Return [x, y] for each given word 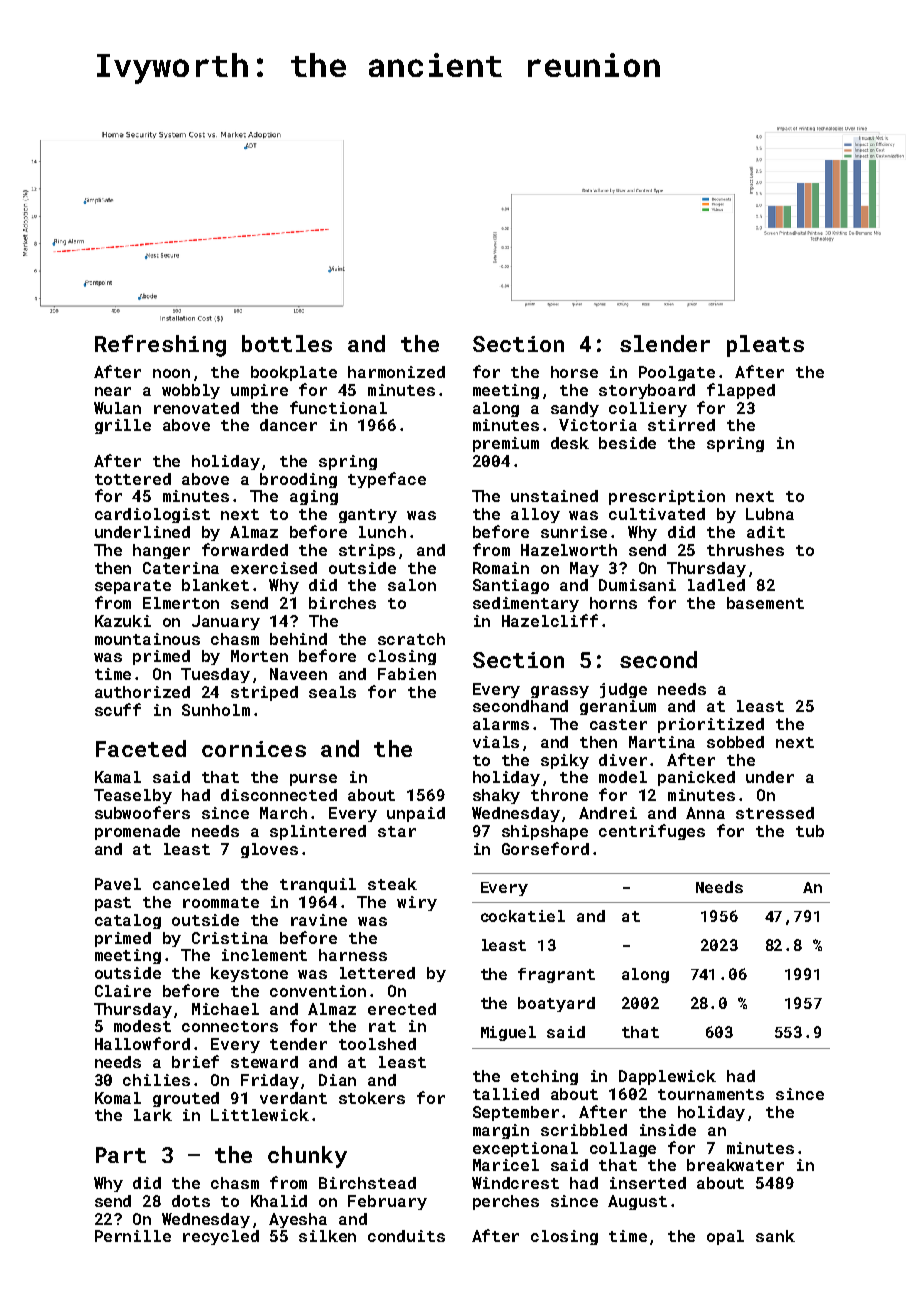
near [113, 391]
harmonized [396, 372]
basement [765, 603]
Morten [259, 656]
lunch [382, 532]
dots [191, 1201]
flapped [741, 391]
